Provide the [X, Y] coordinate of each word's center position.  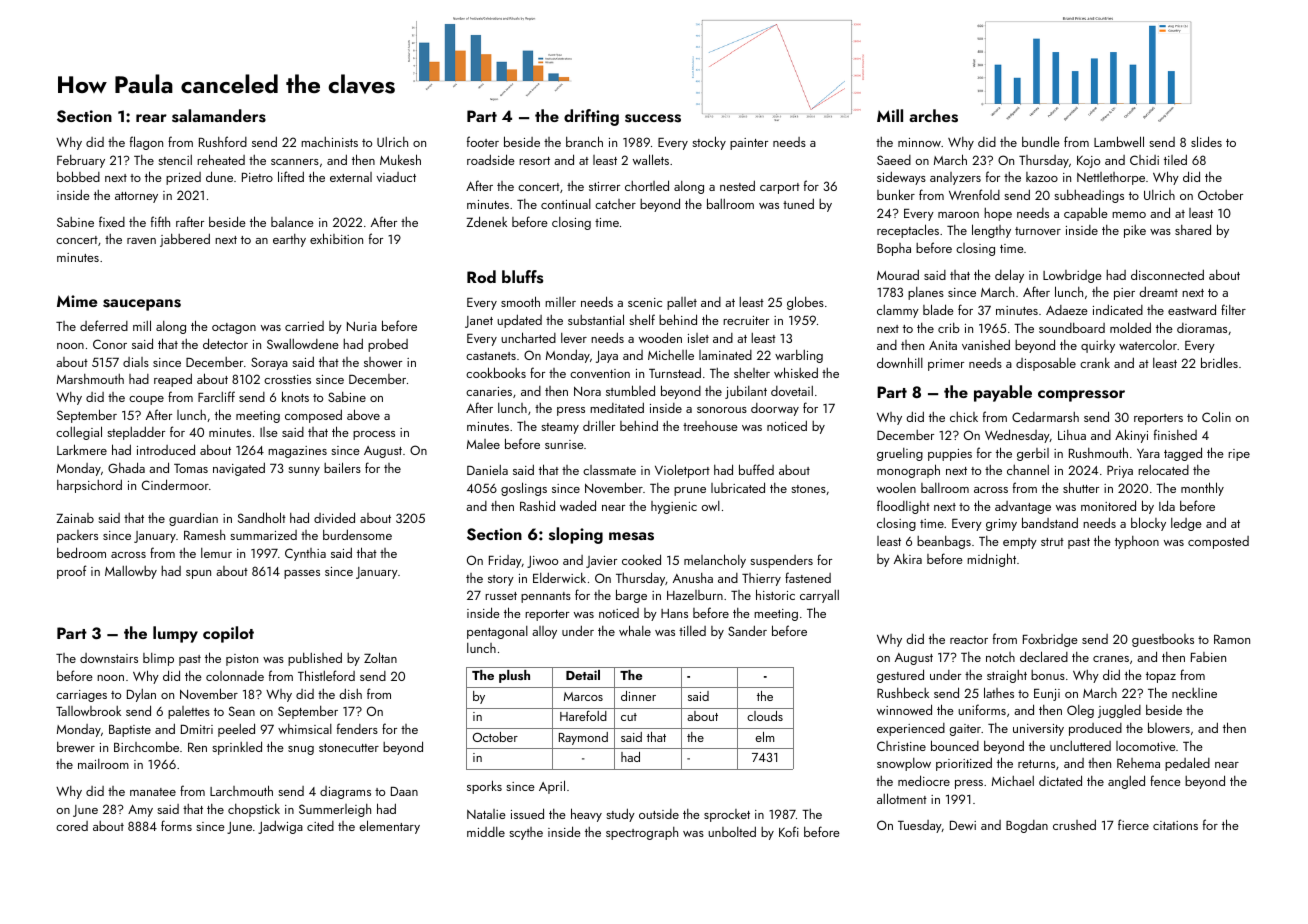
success [653, 118]
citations [1175, 825]
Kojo [1088, 162]
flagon [146, 143]
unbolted [732, 831]
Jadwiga [280, 827]
